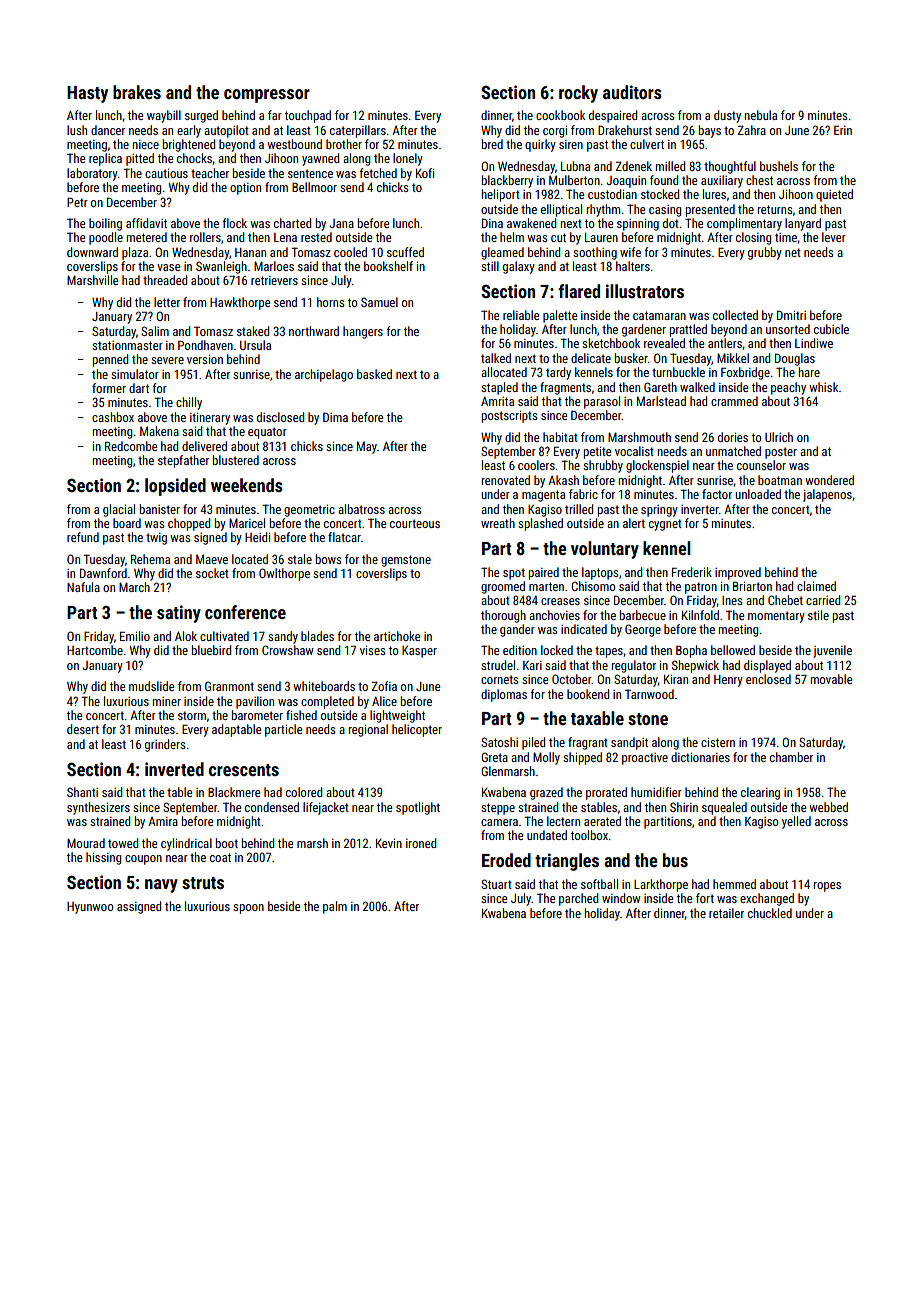 The width and height of the document is (924, 1308). Describe the element at coordinates (642, 615) in the document. I see `barbecue` at that location.
